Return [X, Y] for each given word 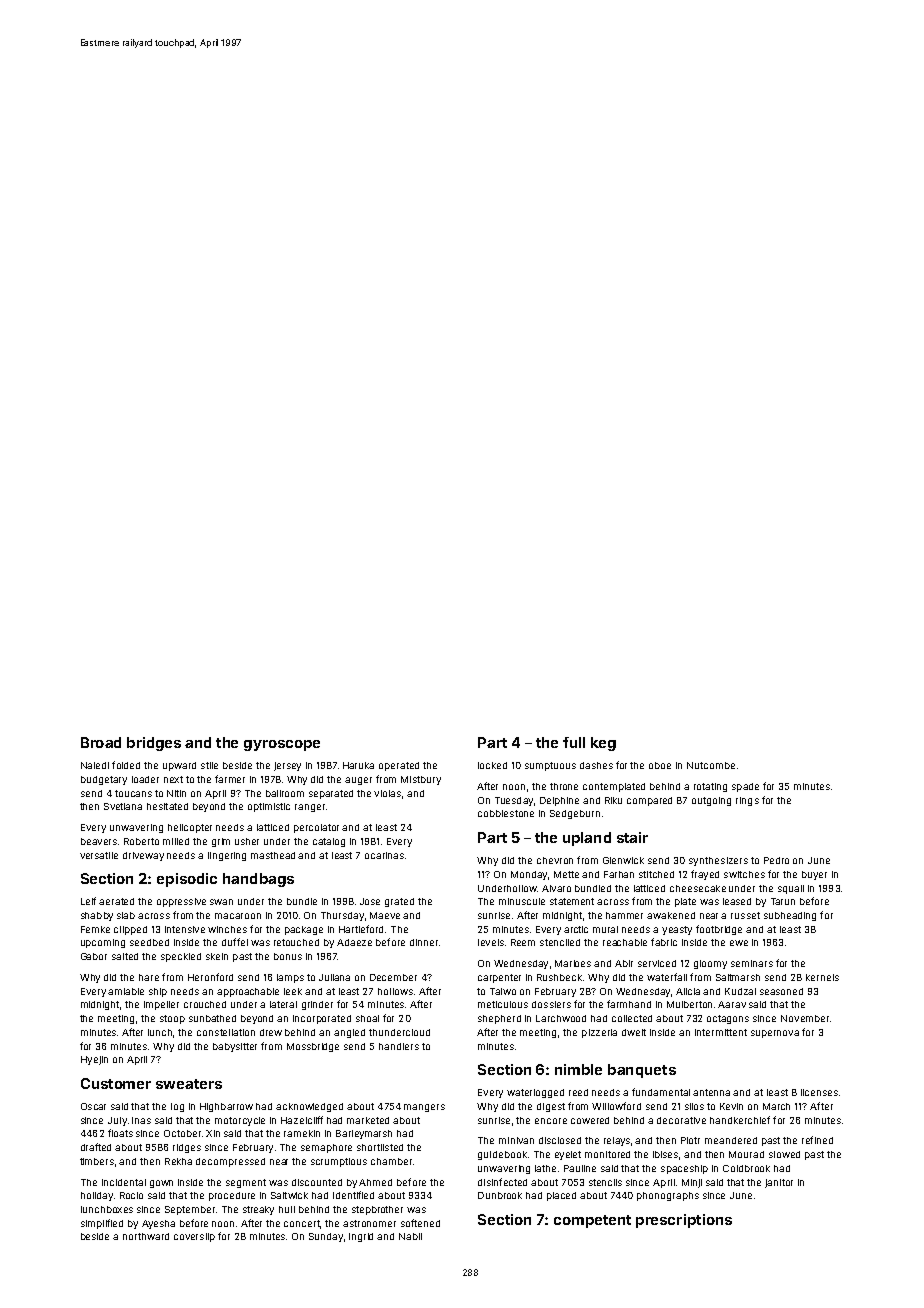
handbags [258, 880]
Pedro [776, 860]
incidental [124, 1182]
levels [491, 942]
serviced [657, 963]
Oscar [93, 1106]
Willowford [616, 1106]
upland [587, 839]
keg [603, 744]
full [574, 742]
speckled [181, 957]
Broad [101, 742]
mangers [424, 1108]
